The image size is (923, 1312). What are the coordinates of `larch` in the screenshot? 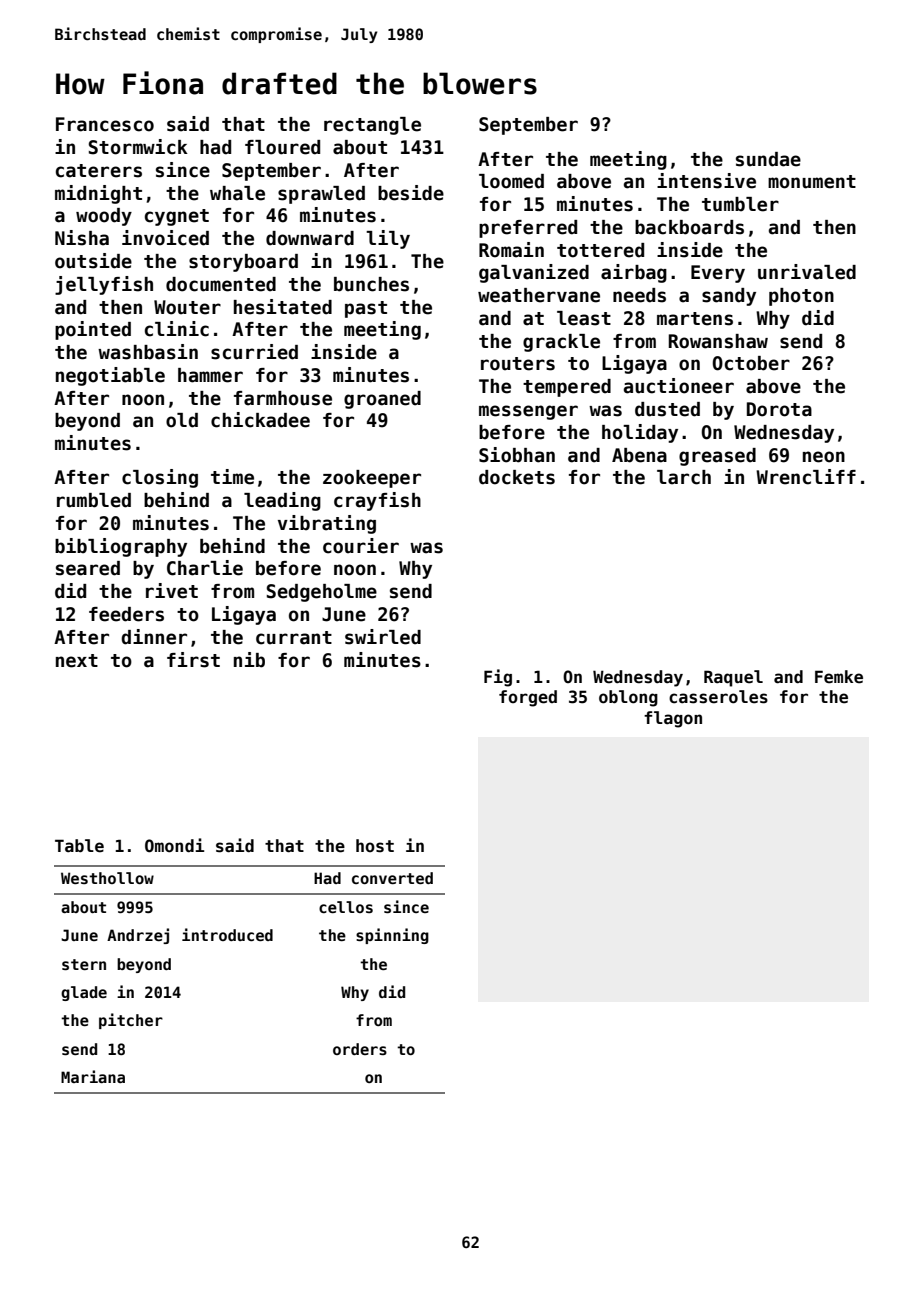 It's located at (684, 477).
